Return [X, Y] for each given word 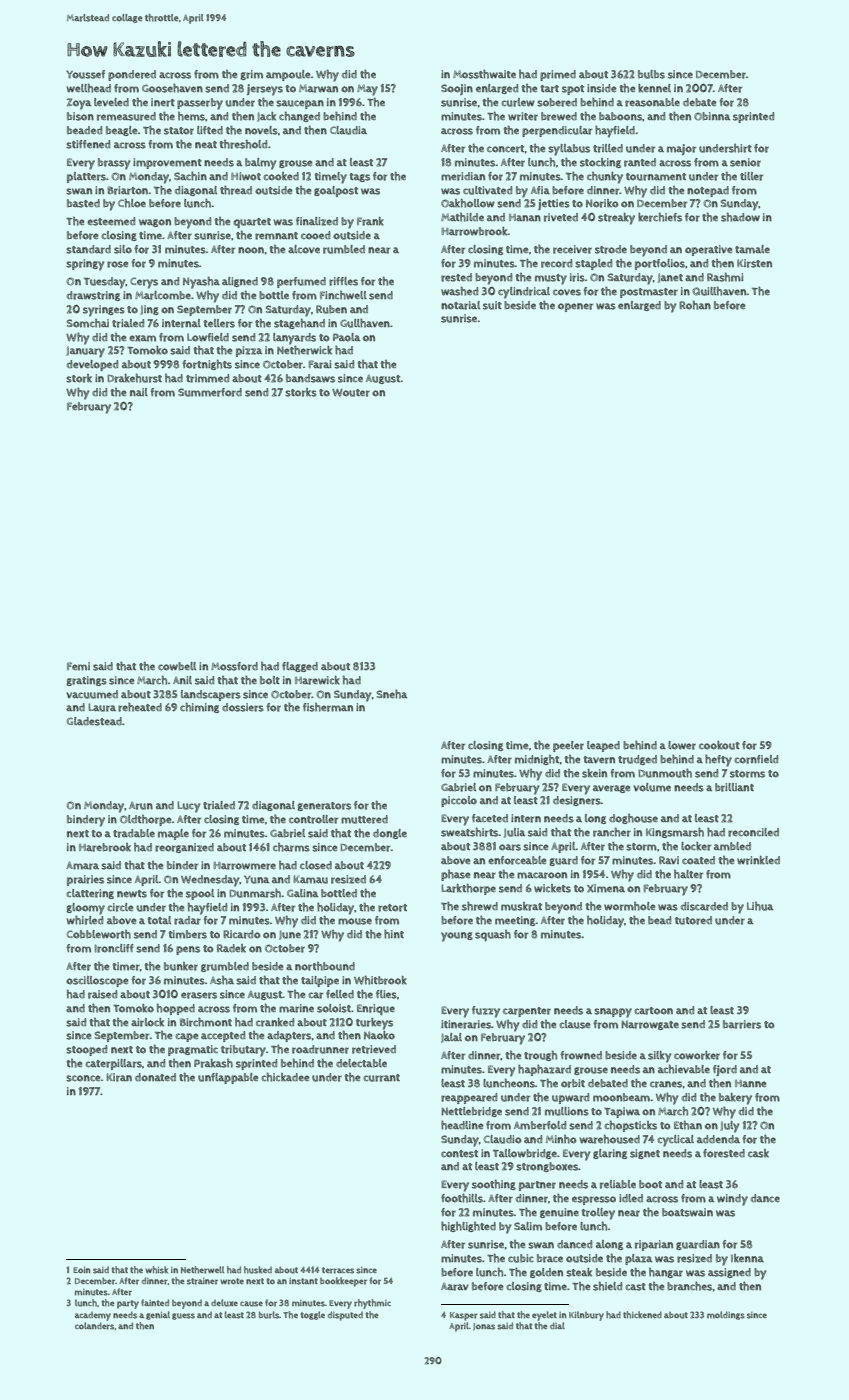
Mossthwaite [484, 74]
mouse [355, 921]
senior [745, 162]
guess [183, 1316]
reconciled [753, 832]
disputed [345, 1316]
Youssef [85, 74]
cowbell [177, 666]
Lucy [189, 807]
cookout [719, 745]
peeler [568, 746]
